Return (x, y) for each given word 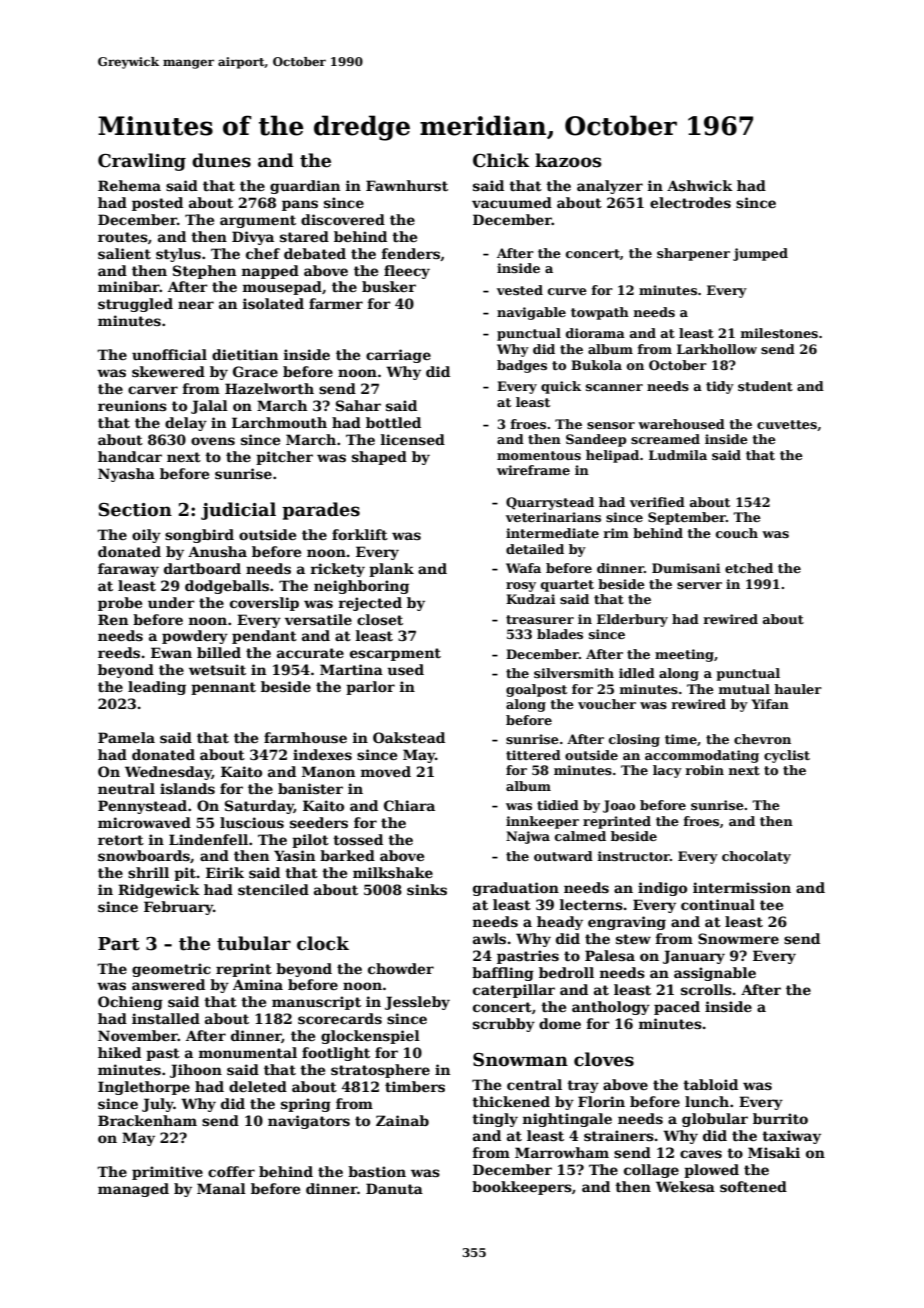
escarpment (395, 654)
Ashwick (700, 185)
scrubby (504, 1025)
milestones (779, 333)
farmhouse (305, 737)
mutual (744, 689)
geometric (171, 970)
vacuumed (512, 202)
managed (133, 1190)
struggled (135, 305)
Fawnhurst (407, 185)
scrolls (706, 989)
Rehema (129, 185)
